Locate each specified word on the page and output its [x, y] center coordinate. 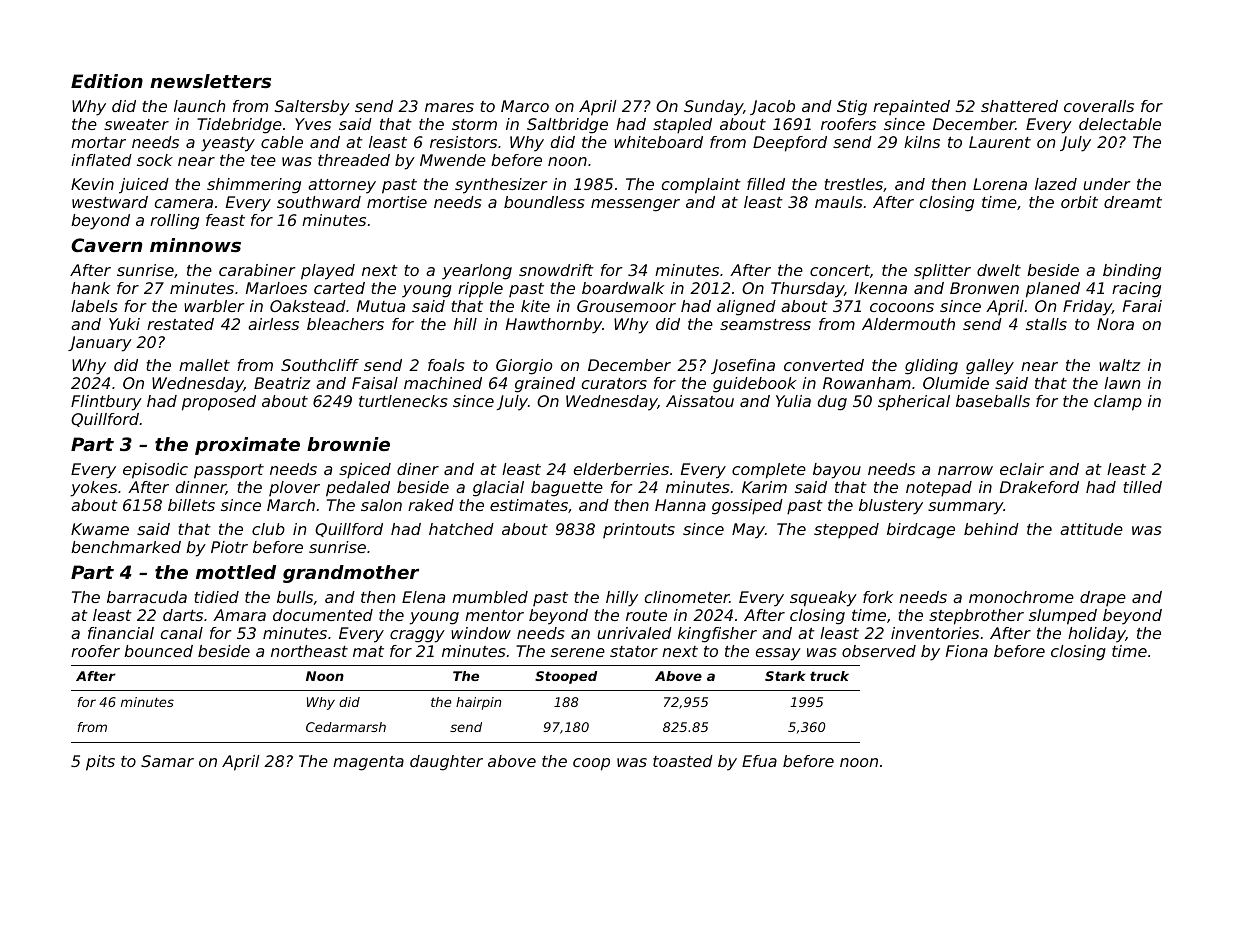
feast [225, 220]
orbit [1079, 202]
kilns [922, 142]
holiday [1097, 635]
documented [323, 615]
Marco [525, 106]
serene [578, 652]
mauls [839, 202]
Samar [167, 761]
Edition [107, 81]
